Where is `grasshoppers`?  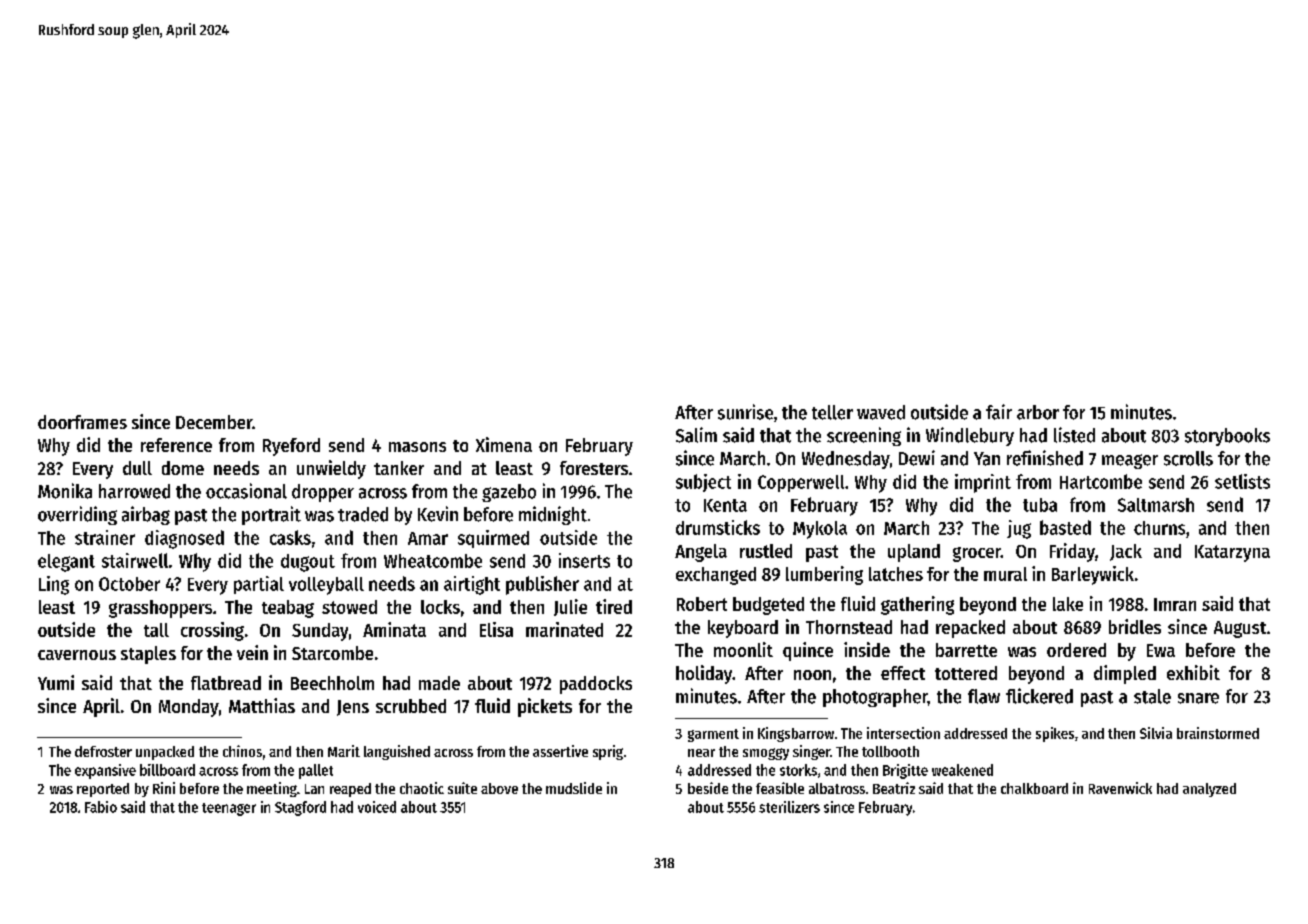
grasshoppers is located at coordinates (160, 609).
